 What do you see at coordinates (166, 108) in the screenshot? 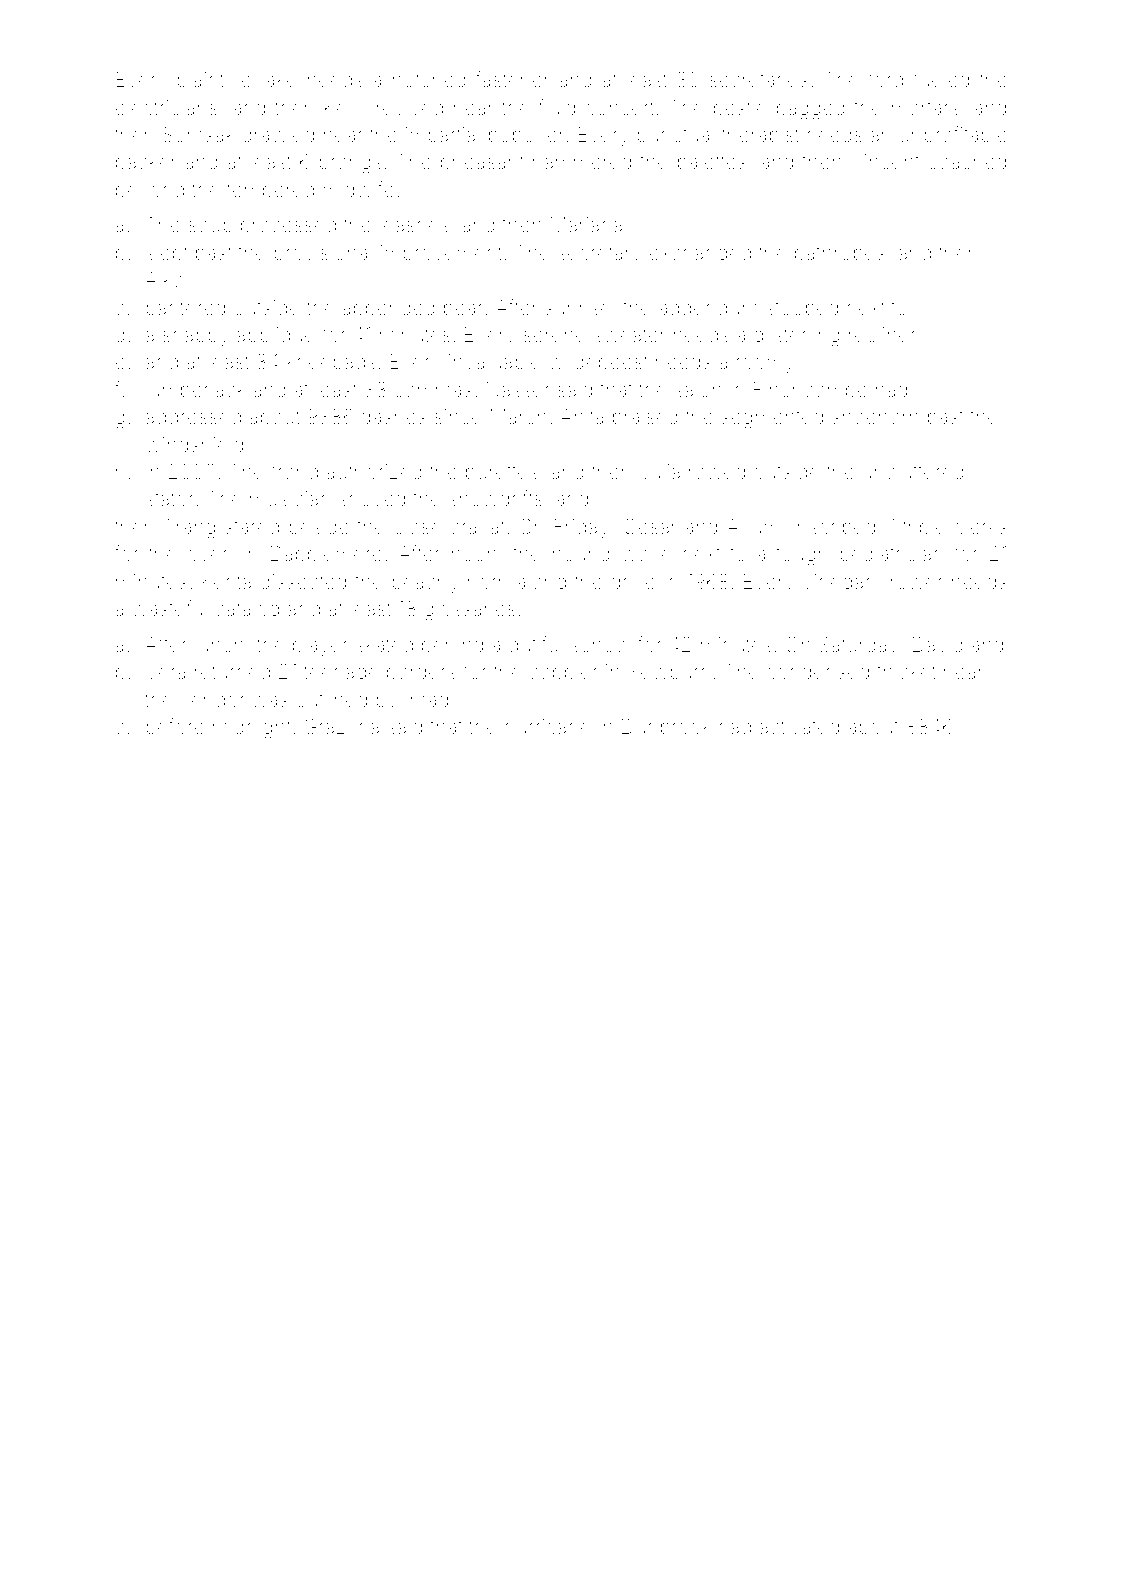
I see `electricians` at bounding box center [166, 108].
